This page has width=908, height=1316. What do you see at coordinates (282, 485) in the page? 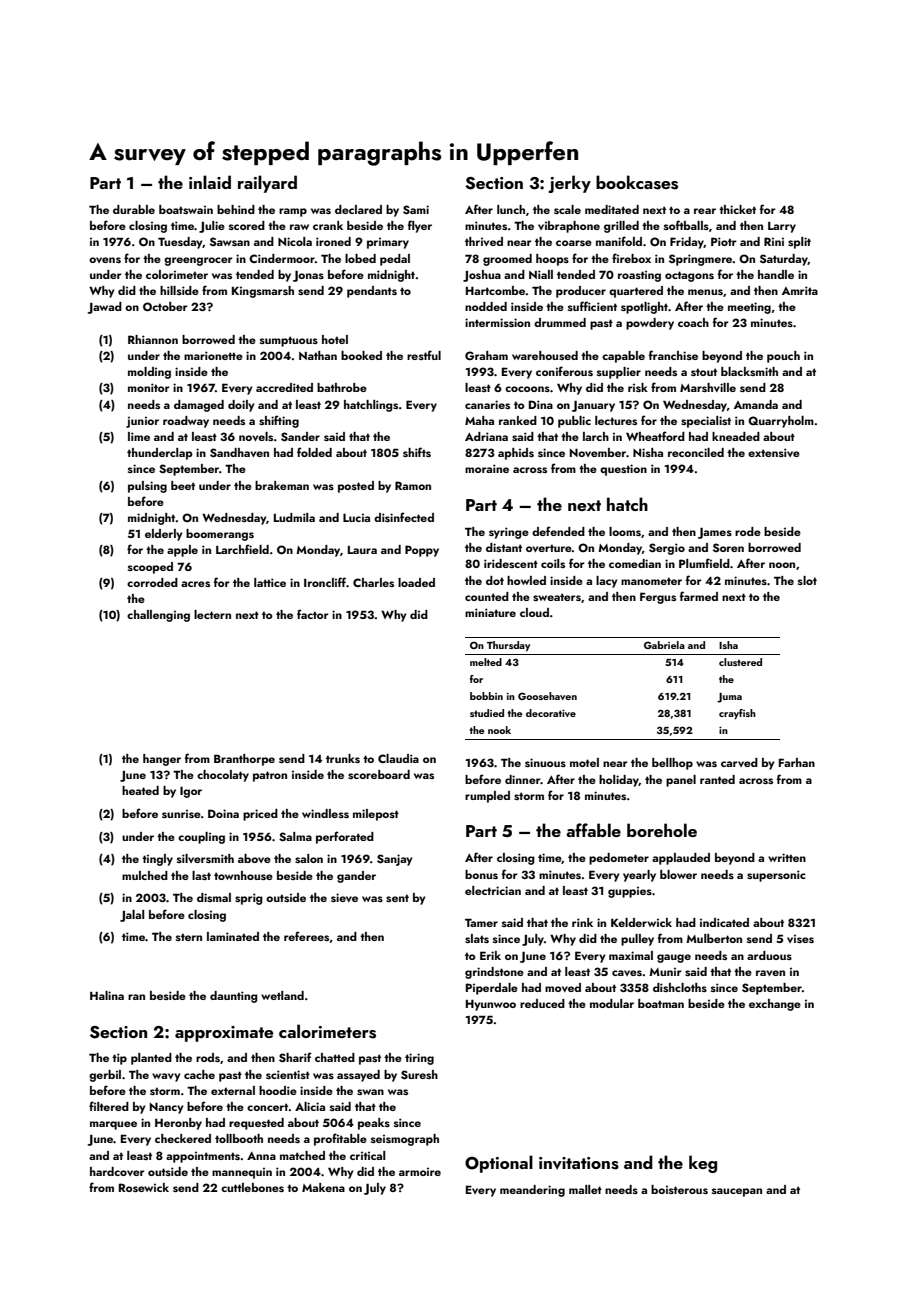
I see `brakeman` at bounding box center [282, 485].
